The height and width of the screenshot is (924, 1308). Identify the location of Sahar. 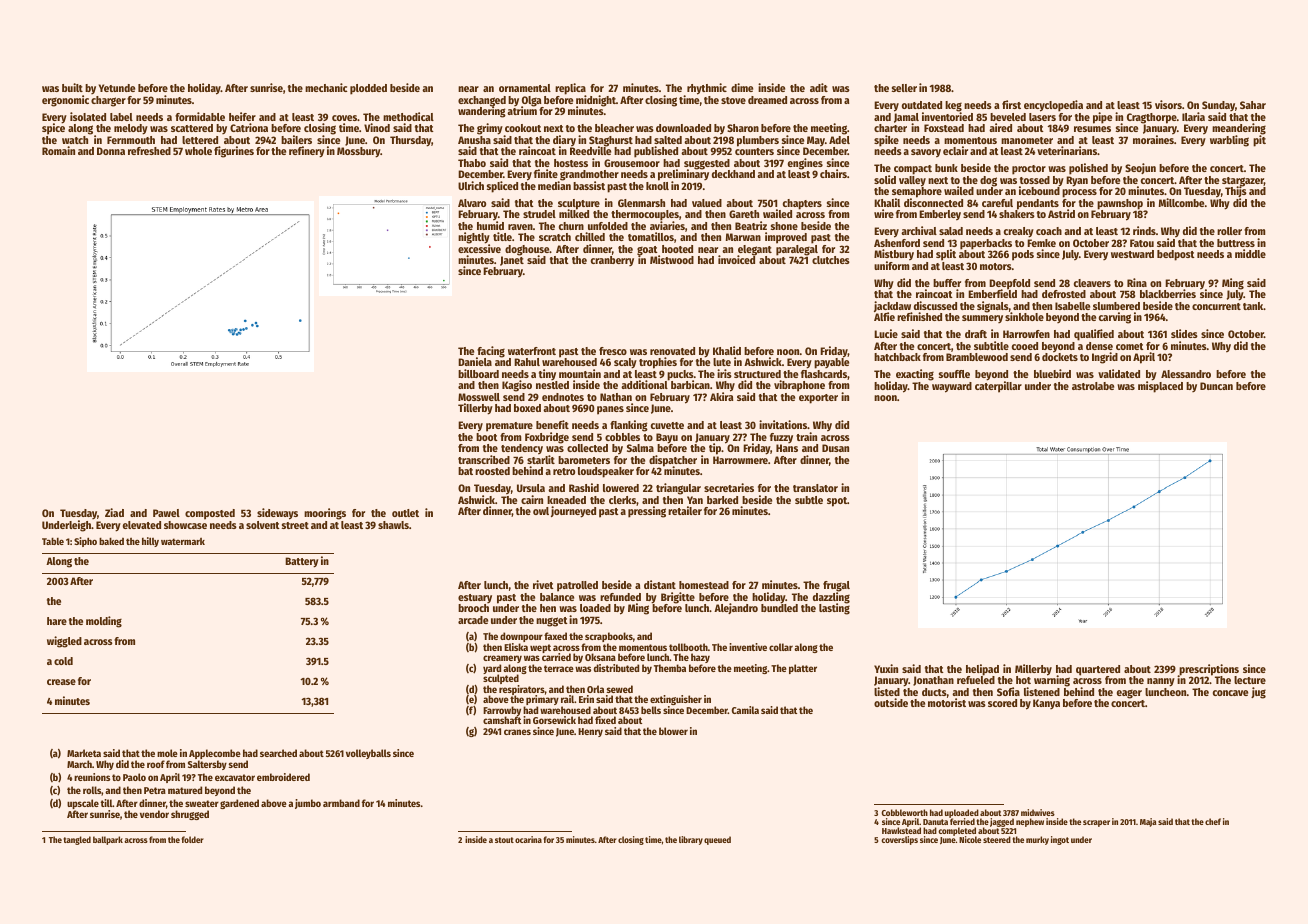
(1253, 105).
